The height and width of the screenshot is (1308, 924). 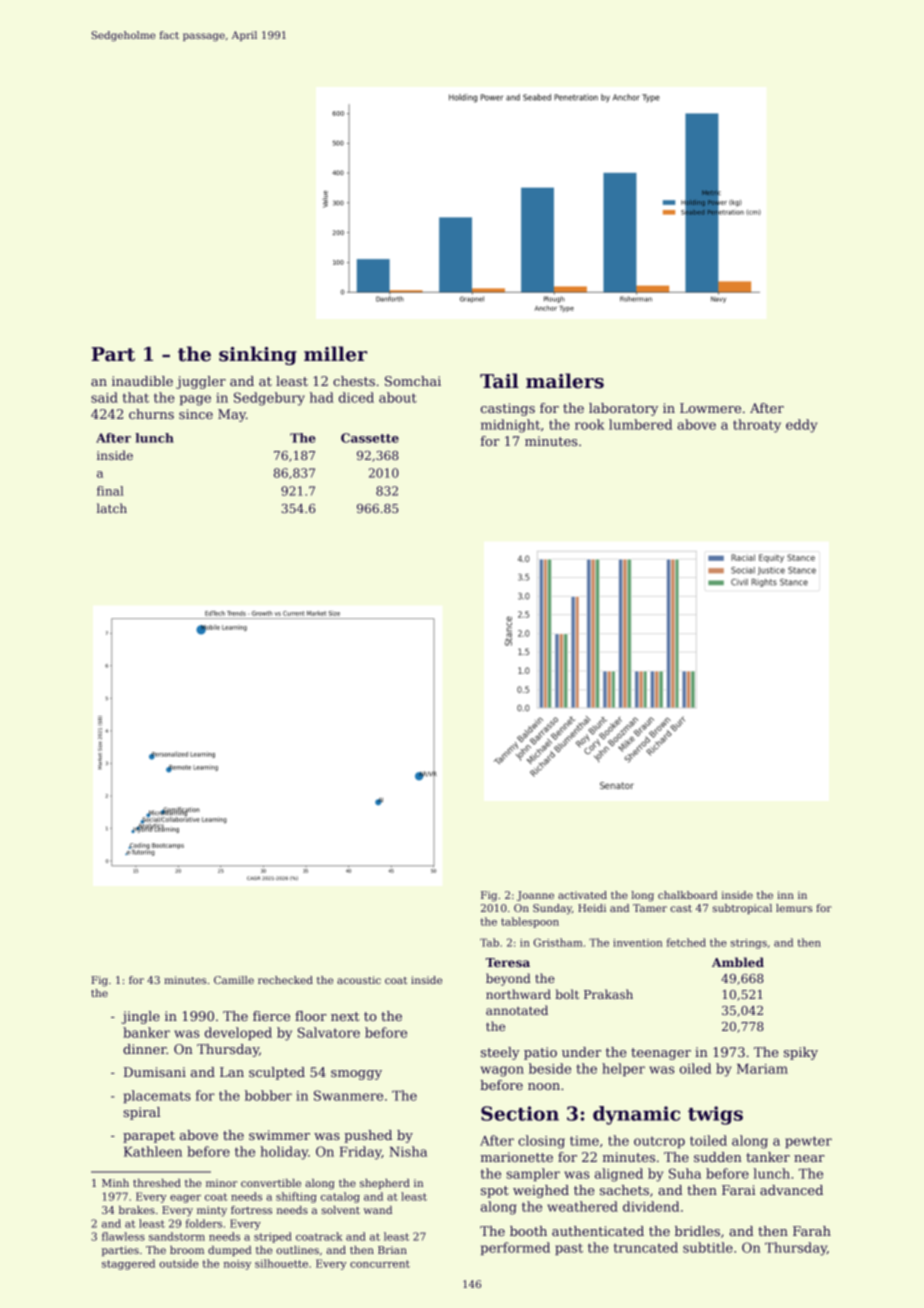 What do you see at coordinates (271, 1016) in the screenshot?
I see `fierce` at bounding box center [271, 1016].
